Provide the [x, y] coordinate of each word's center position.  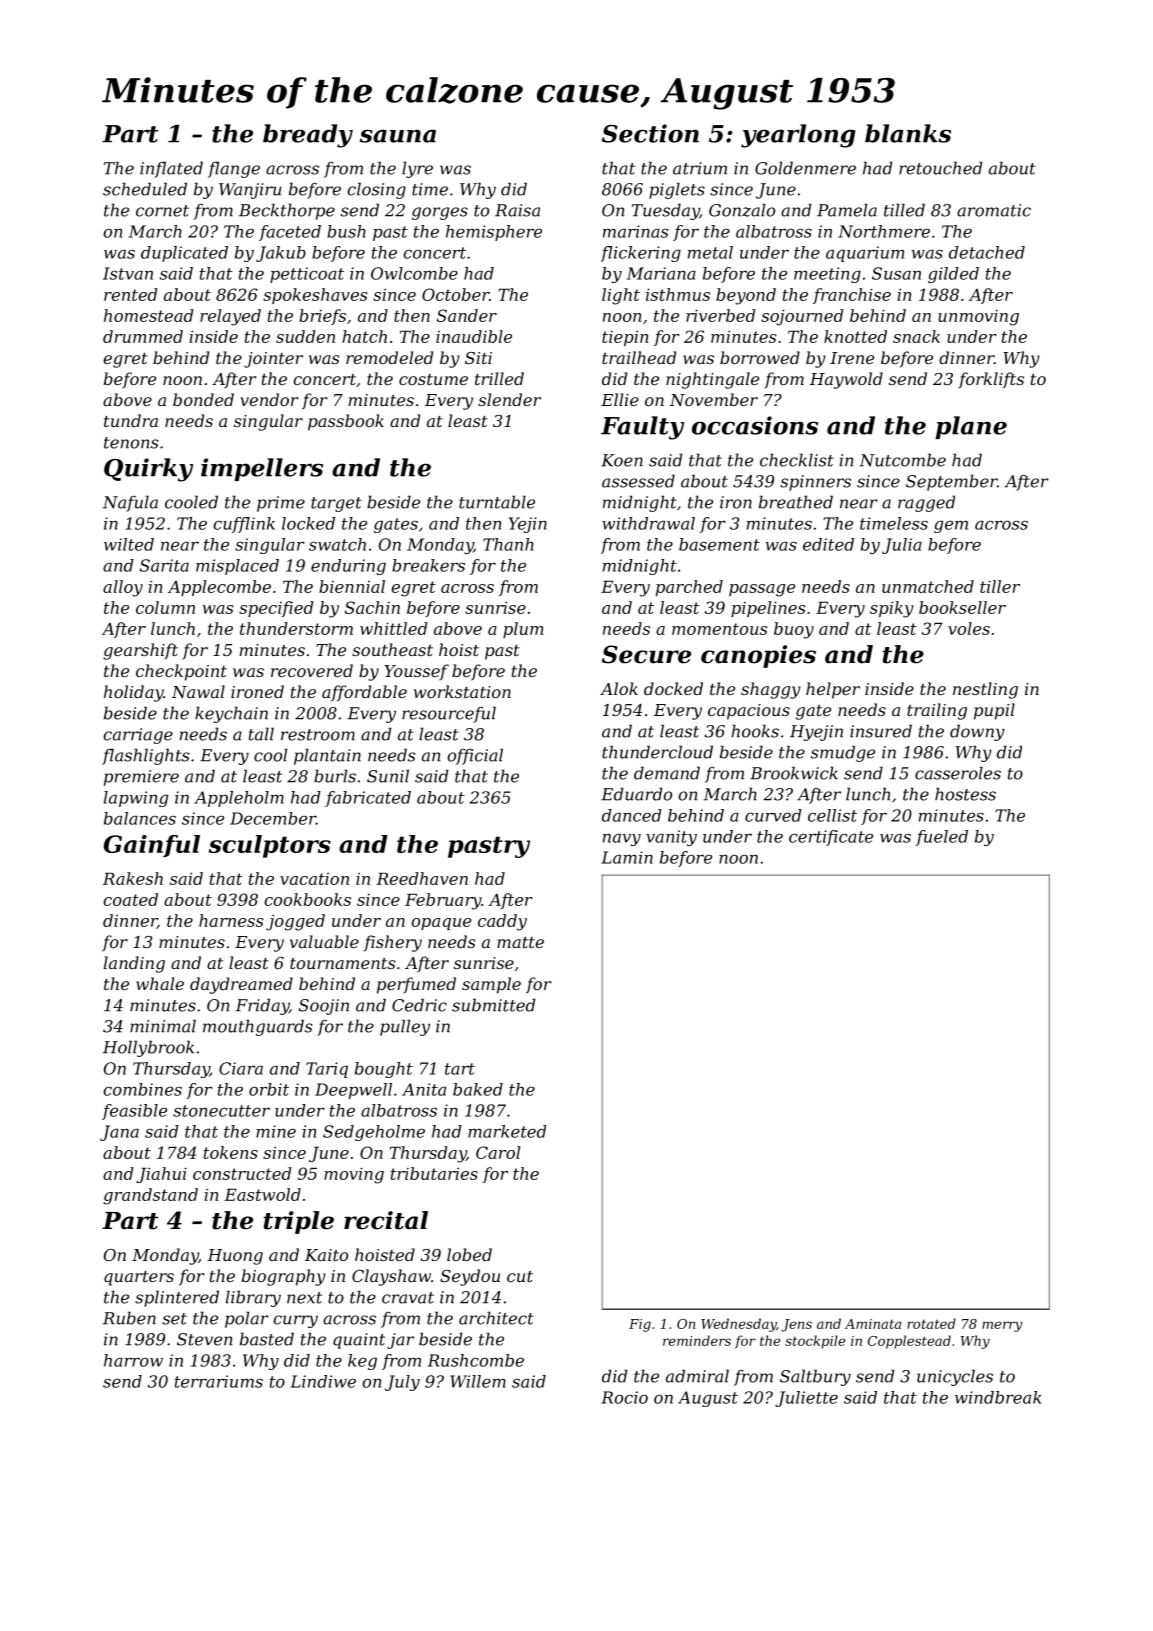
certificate [831, 838]
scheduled [145, 189]
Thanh [508, 544]
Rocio [624, 1397]
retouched [940, 168]
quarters [139, 1278]
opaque [441, 924]
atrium [700, 168]
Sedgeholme [374, 1133]
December [273, 818]
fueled [942, 838]
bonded [203, 399]
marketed [507, 1131]
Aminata [873, 1324]
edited [828, 544]
